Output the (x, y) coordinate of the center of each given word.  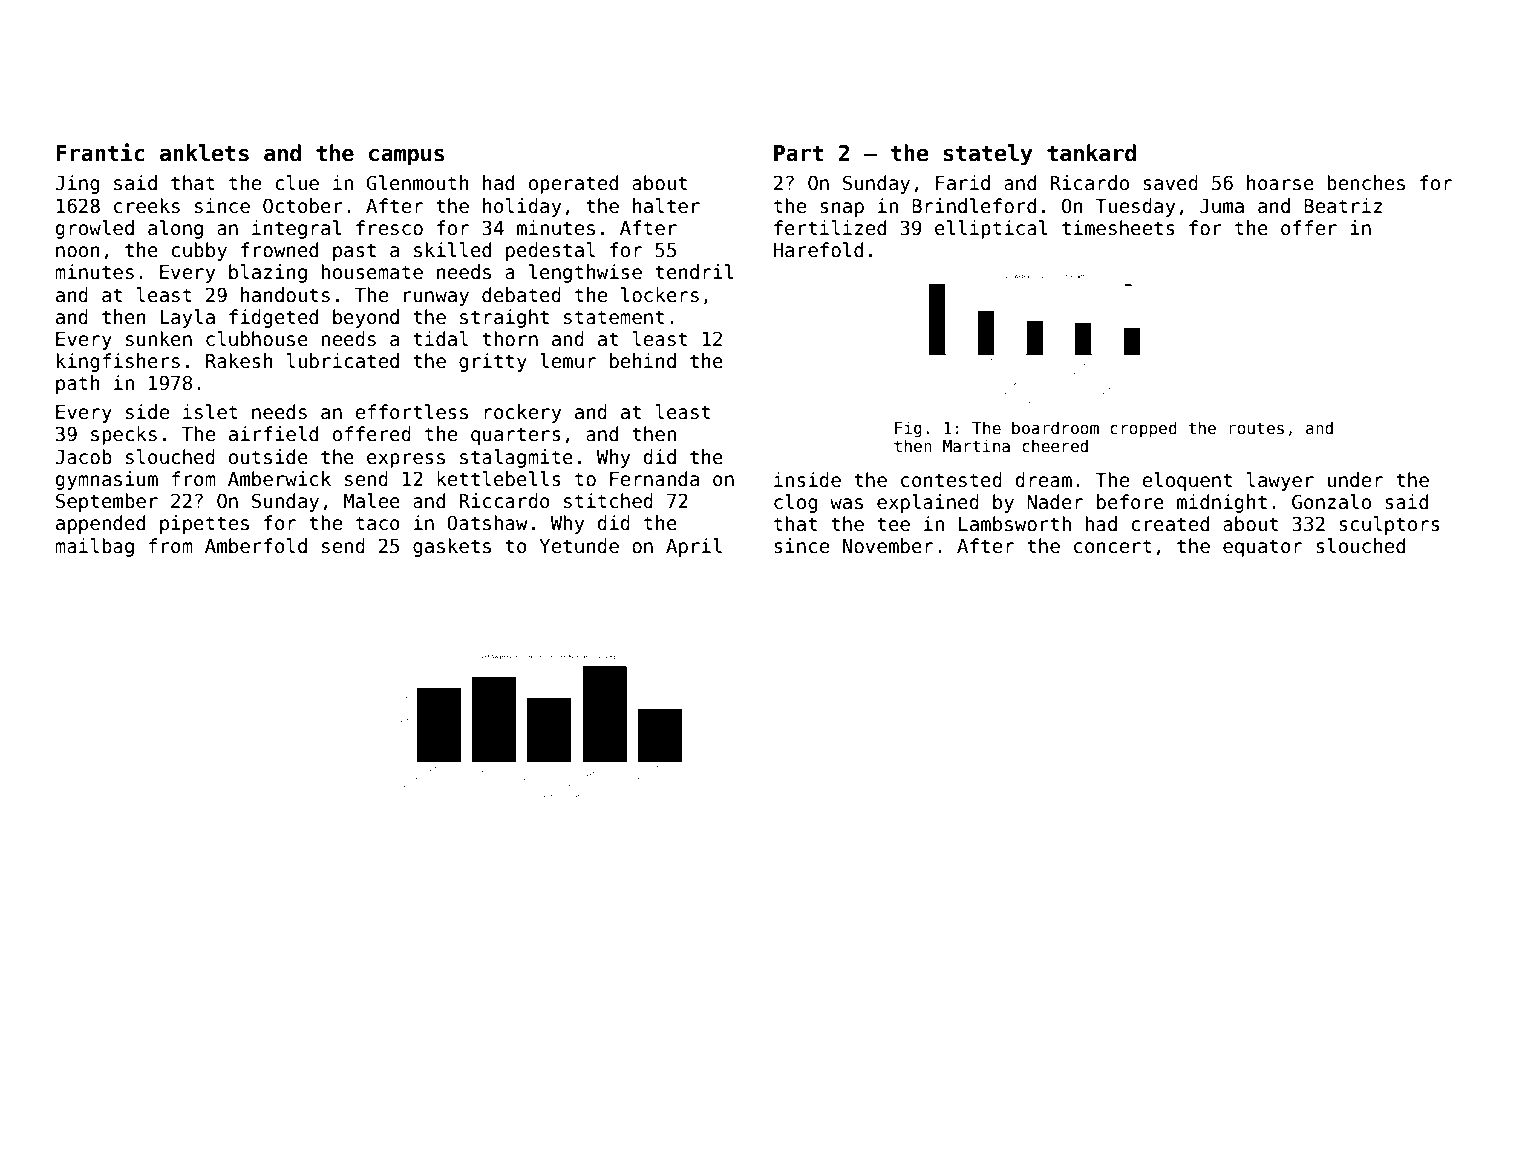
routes (1256, 428)
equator (1262, 548)
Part (798, 153)
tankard (1091, 153)
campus (406, 157)
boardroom (1055, 428)
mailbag (94, 547)
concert (1113, 546)
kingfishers (118, 362)
